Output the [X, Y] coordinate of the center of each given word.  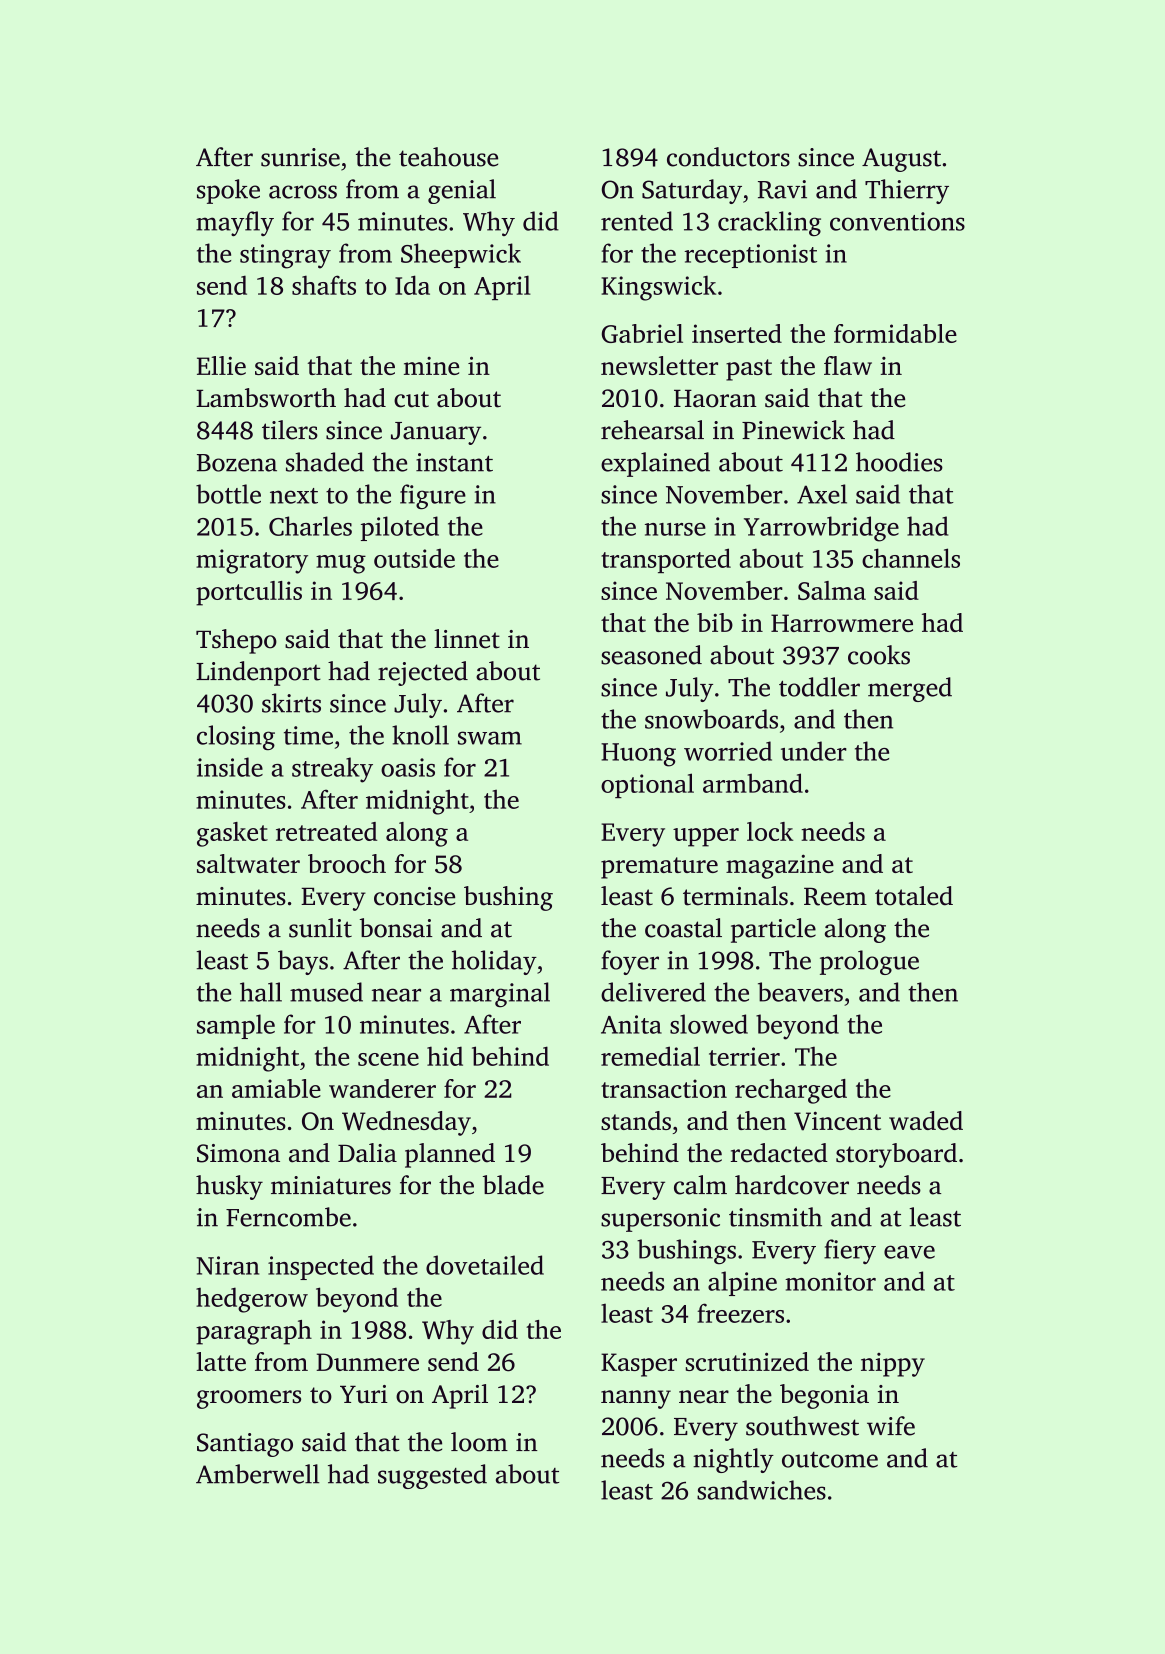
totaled [914, 896]
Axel [822, 494]
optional [647, 785]
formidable [895, 333]
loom [479, 1442]
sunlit [320, 928]
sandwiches [761, 1490]
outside [414, 558]
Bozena [237, 463]
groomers [249, 1399]
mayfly [235, 223]
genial [462, 191]
